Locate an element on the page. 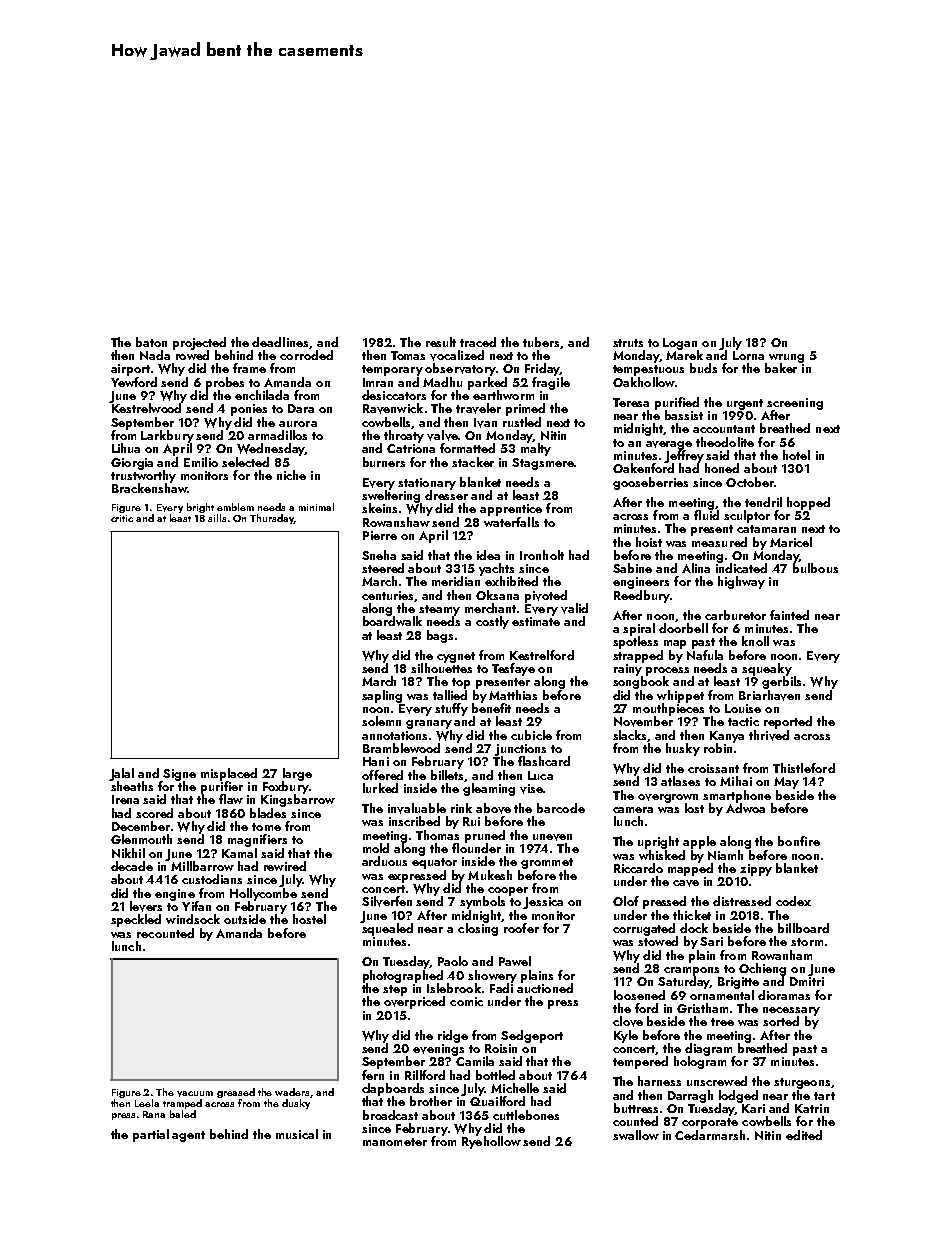  hostel is located at coordinates (309, 919).
